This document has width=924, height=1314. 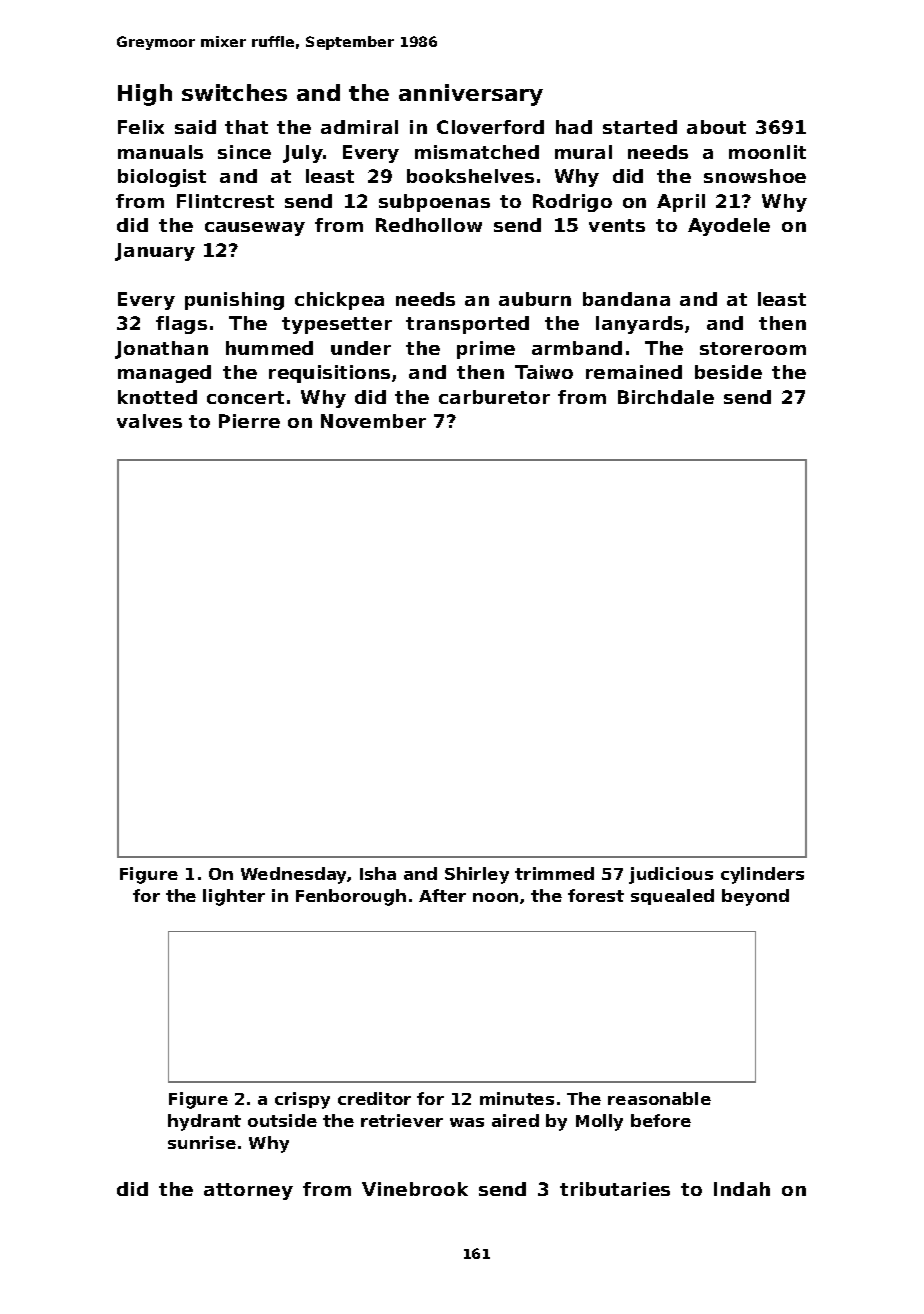 I want to click on lighter, so click(x=234, y=897).
